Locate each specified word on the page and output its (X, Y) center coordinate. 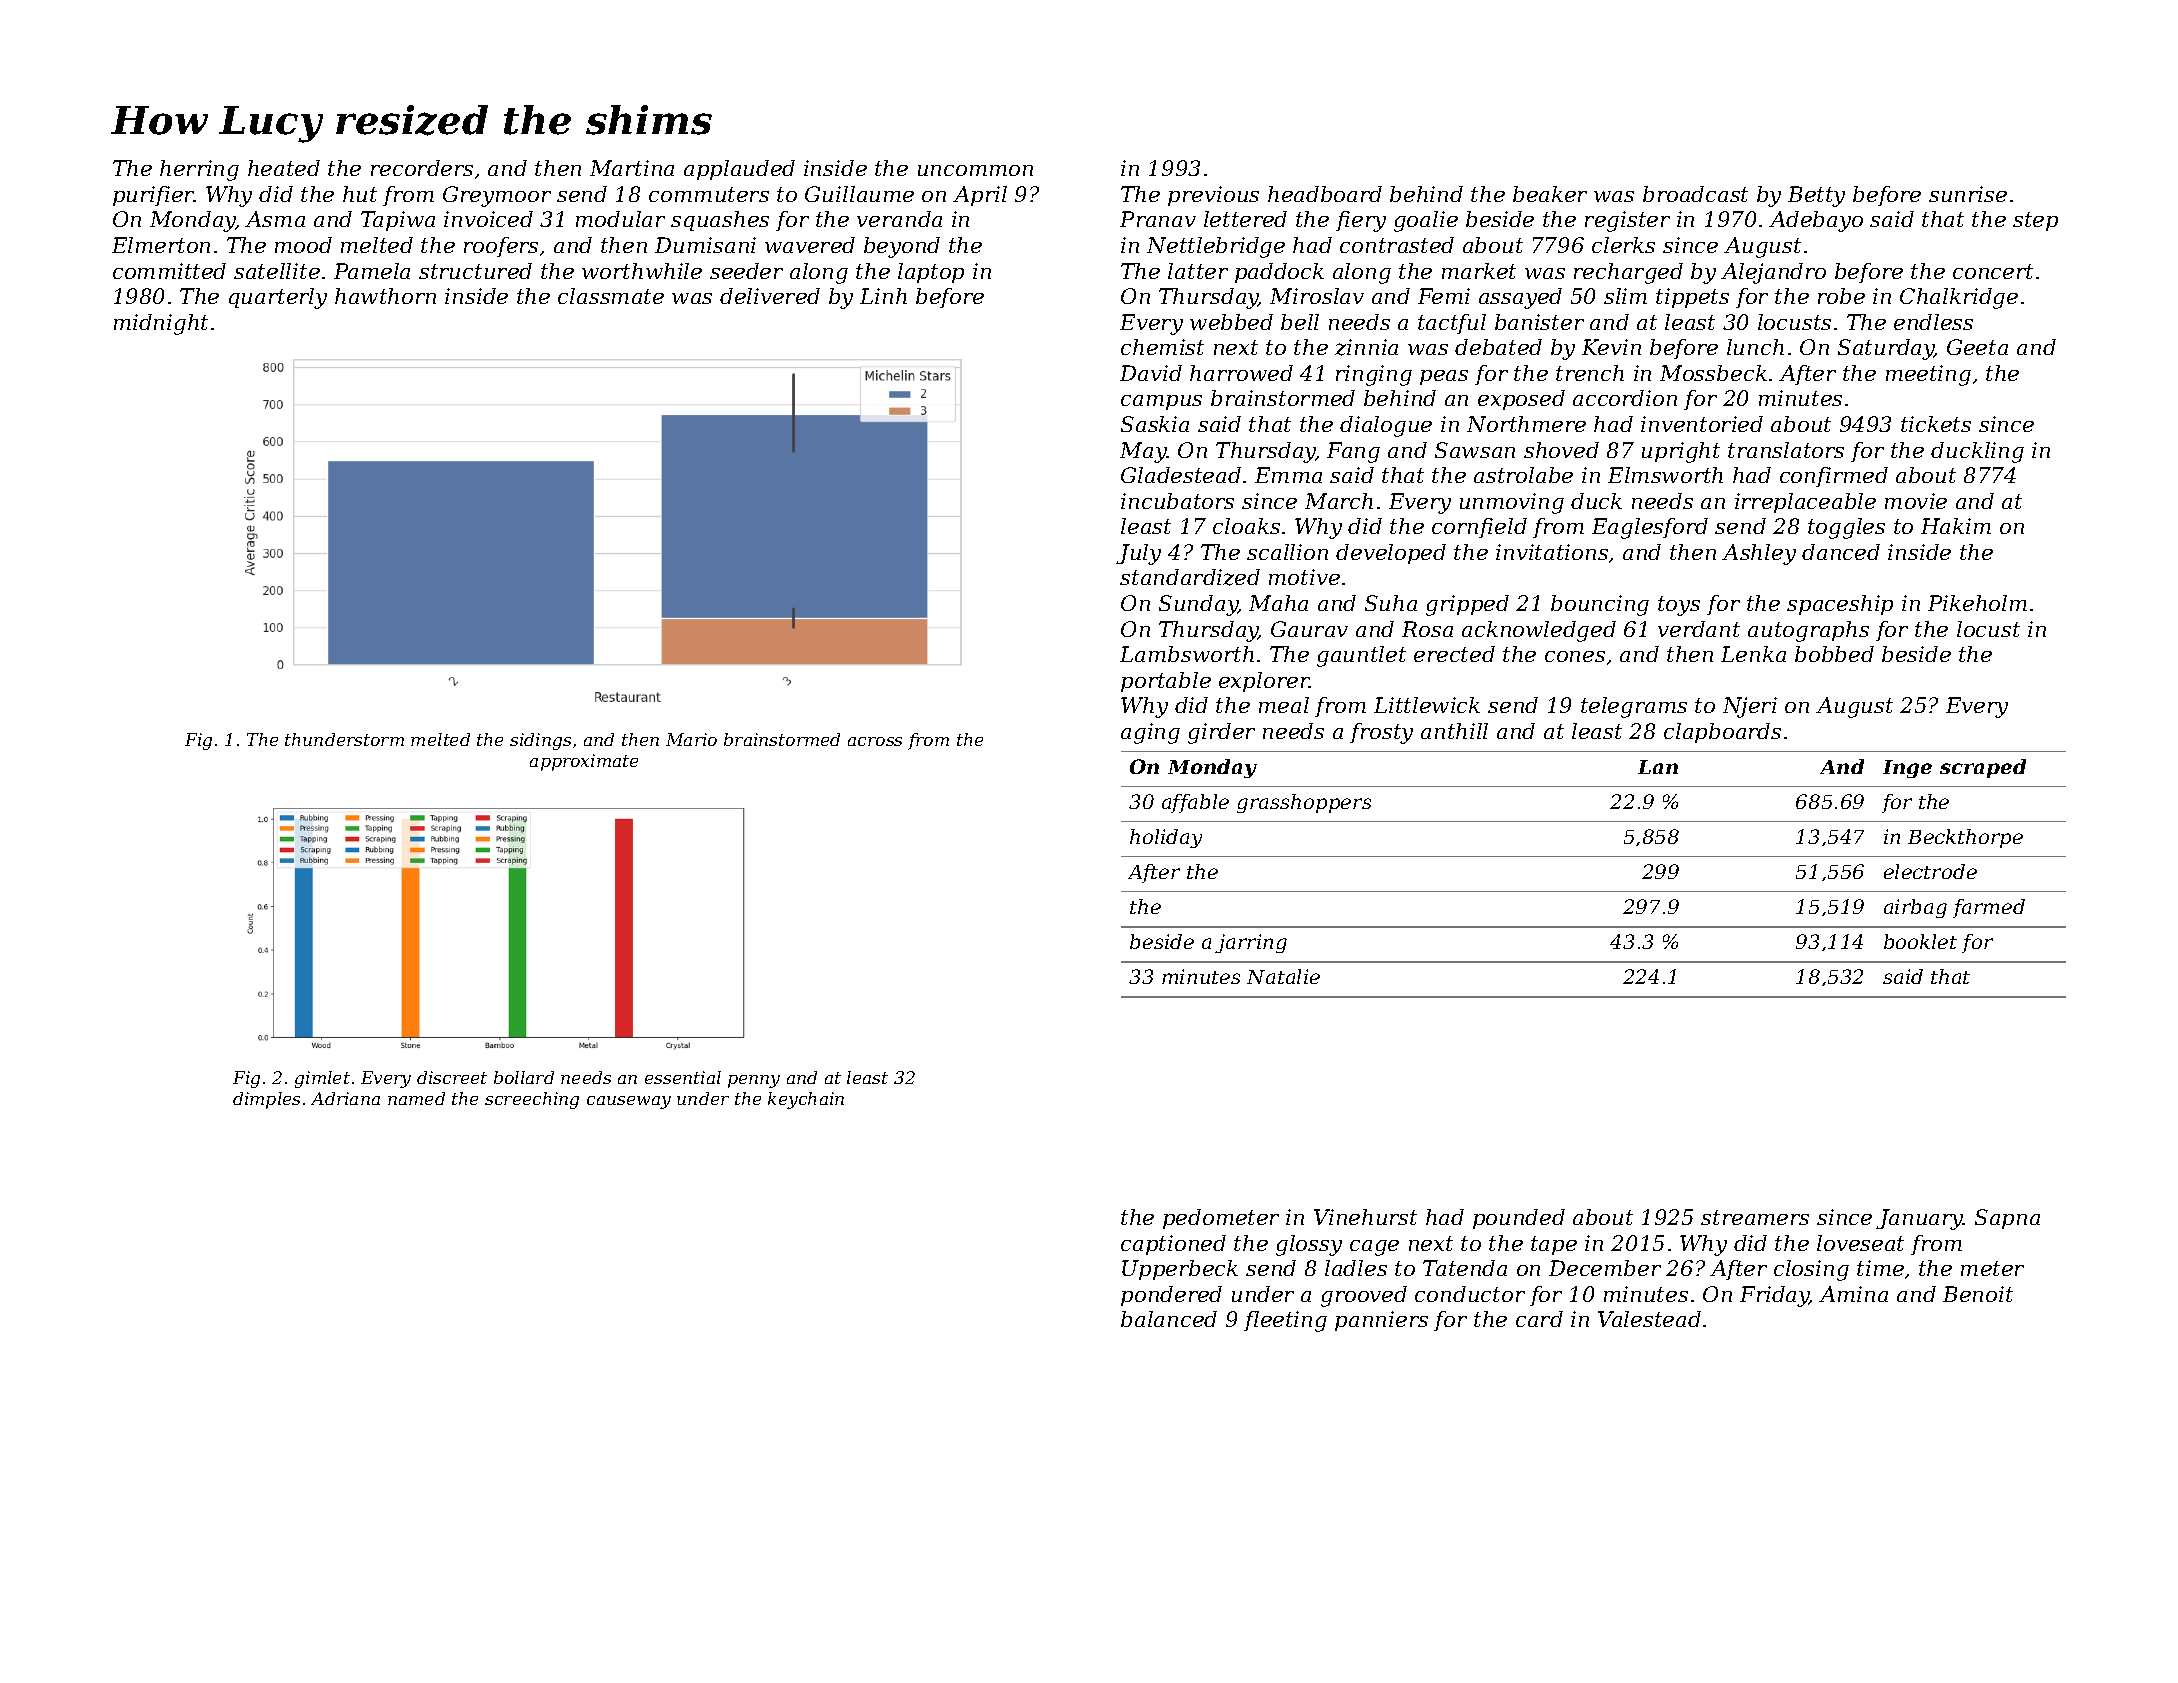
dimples (266, 1100)
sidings (540, 741)
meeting (1928, 375)
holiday (1166, 838)
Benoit (1978, 1294)
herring (199, 170)
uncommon (975, 170)
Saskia (1155, 424)
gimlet (322, 1079)
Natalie (1283, 976)
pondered (1171, 1296)
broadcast (1695, 194)
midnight (161, 324)
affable (1195, 803)
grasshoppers (1304, 803)
